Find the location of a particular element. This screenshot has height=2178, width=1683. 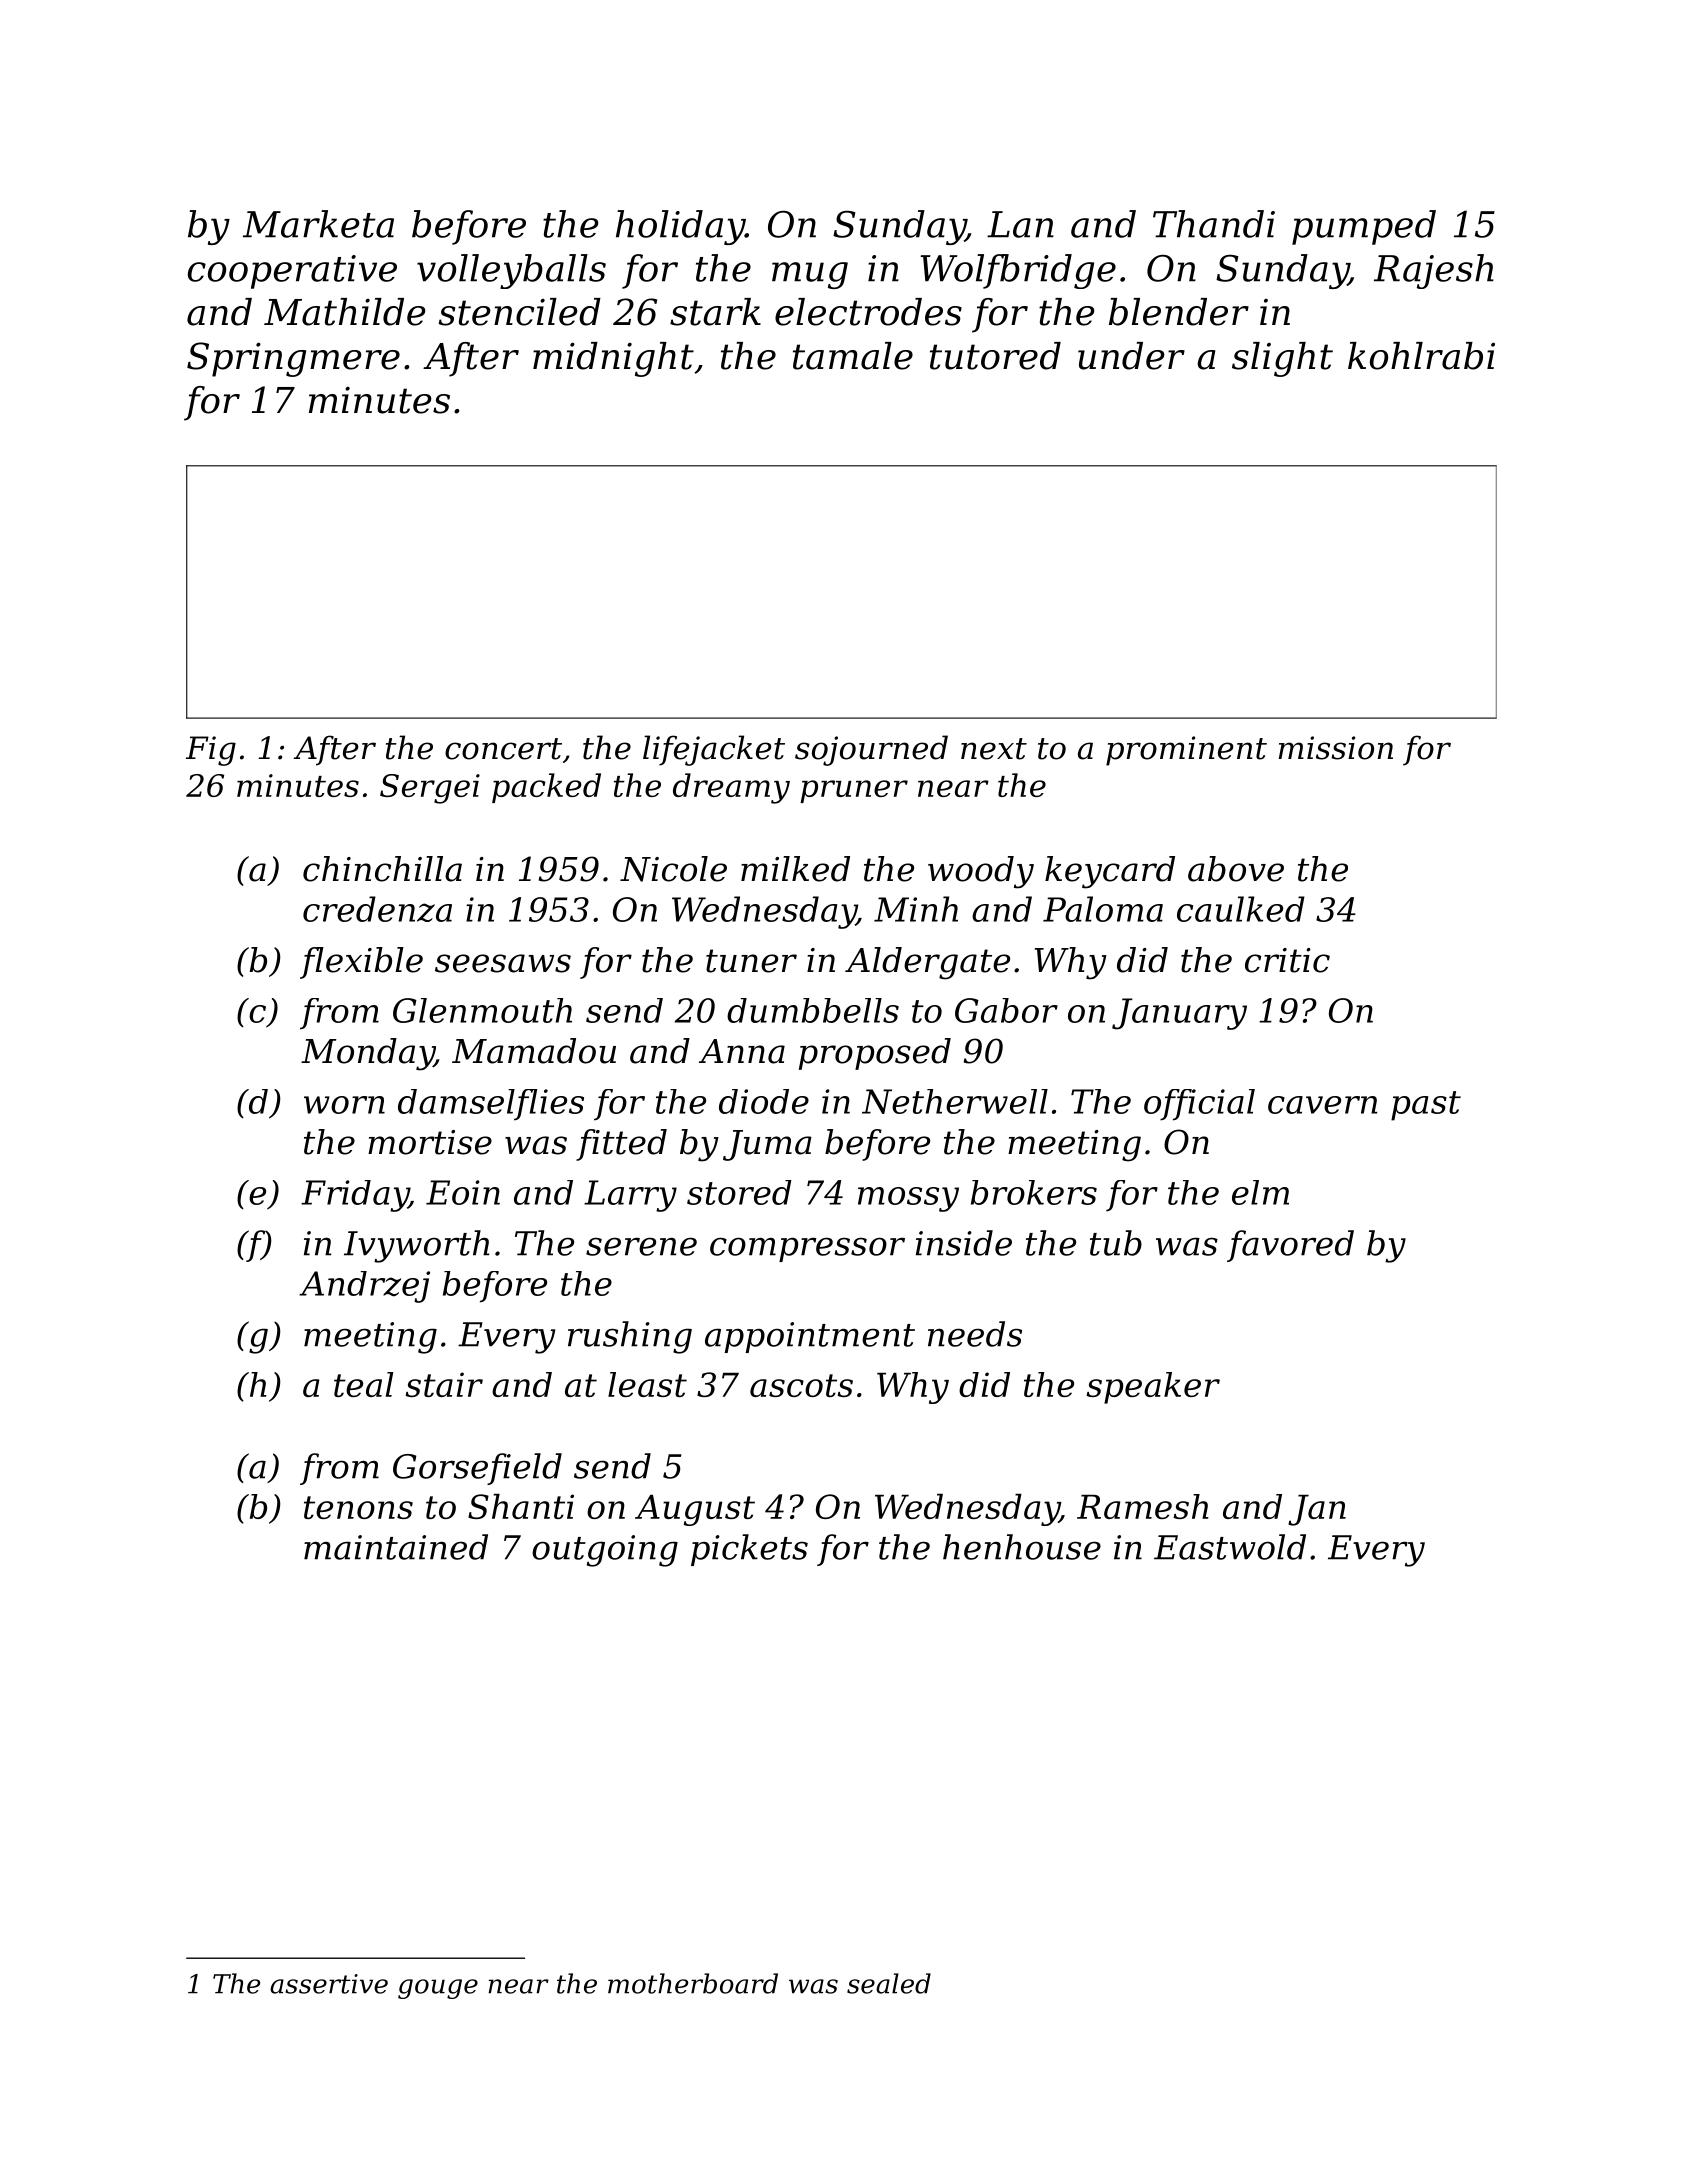

tuner is located at coordinates (751, 961).
